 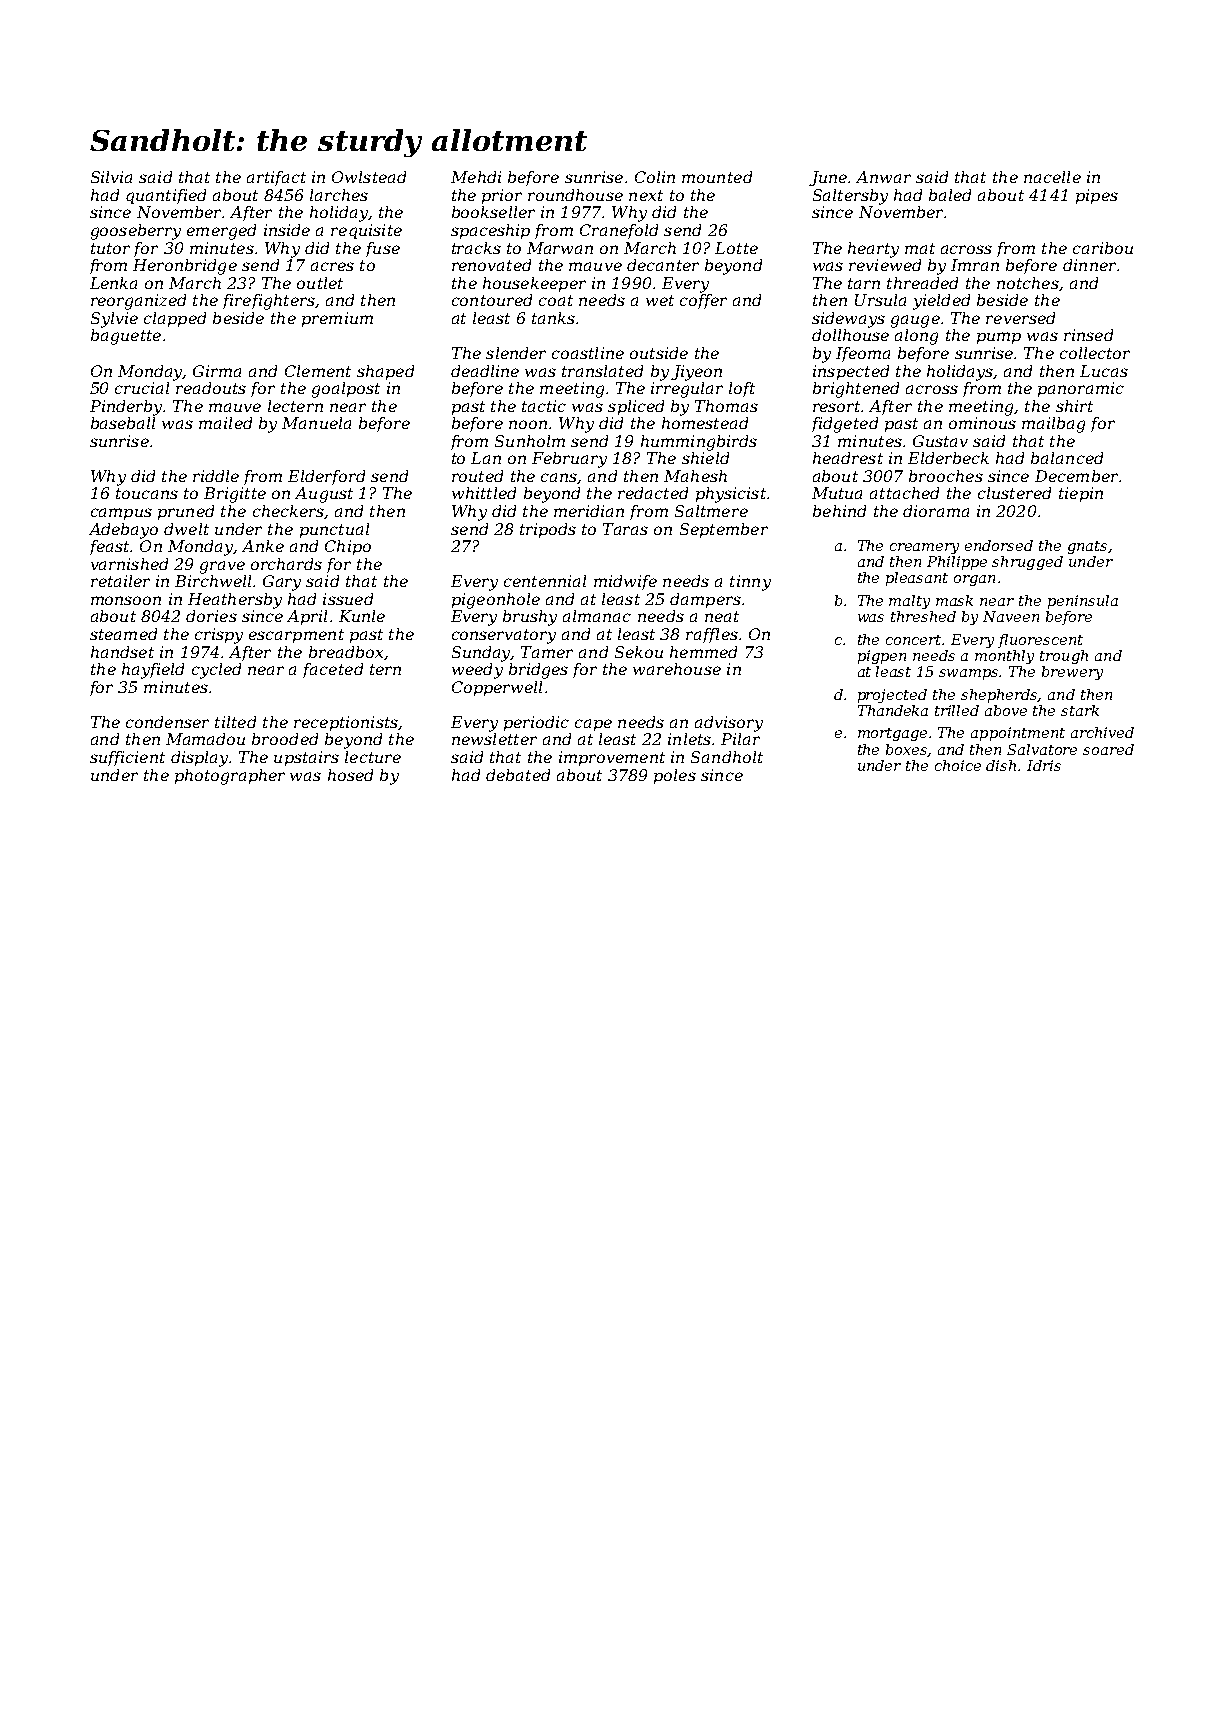 I want to click on tactic, so click(x=544, y=406).
